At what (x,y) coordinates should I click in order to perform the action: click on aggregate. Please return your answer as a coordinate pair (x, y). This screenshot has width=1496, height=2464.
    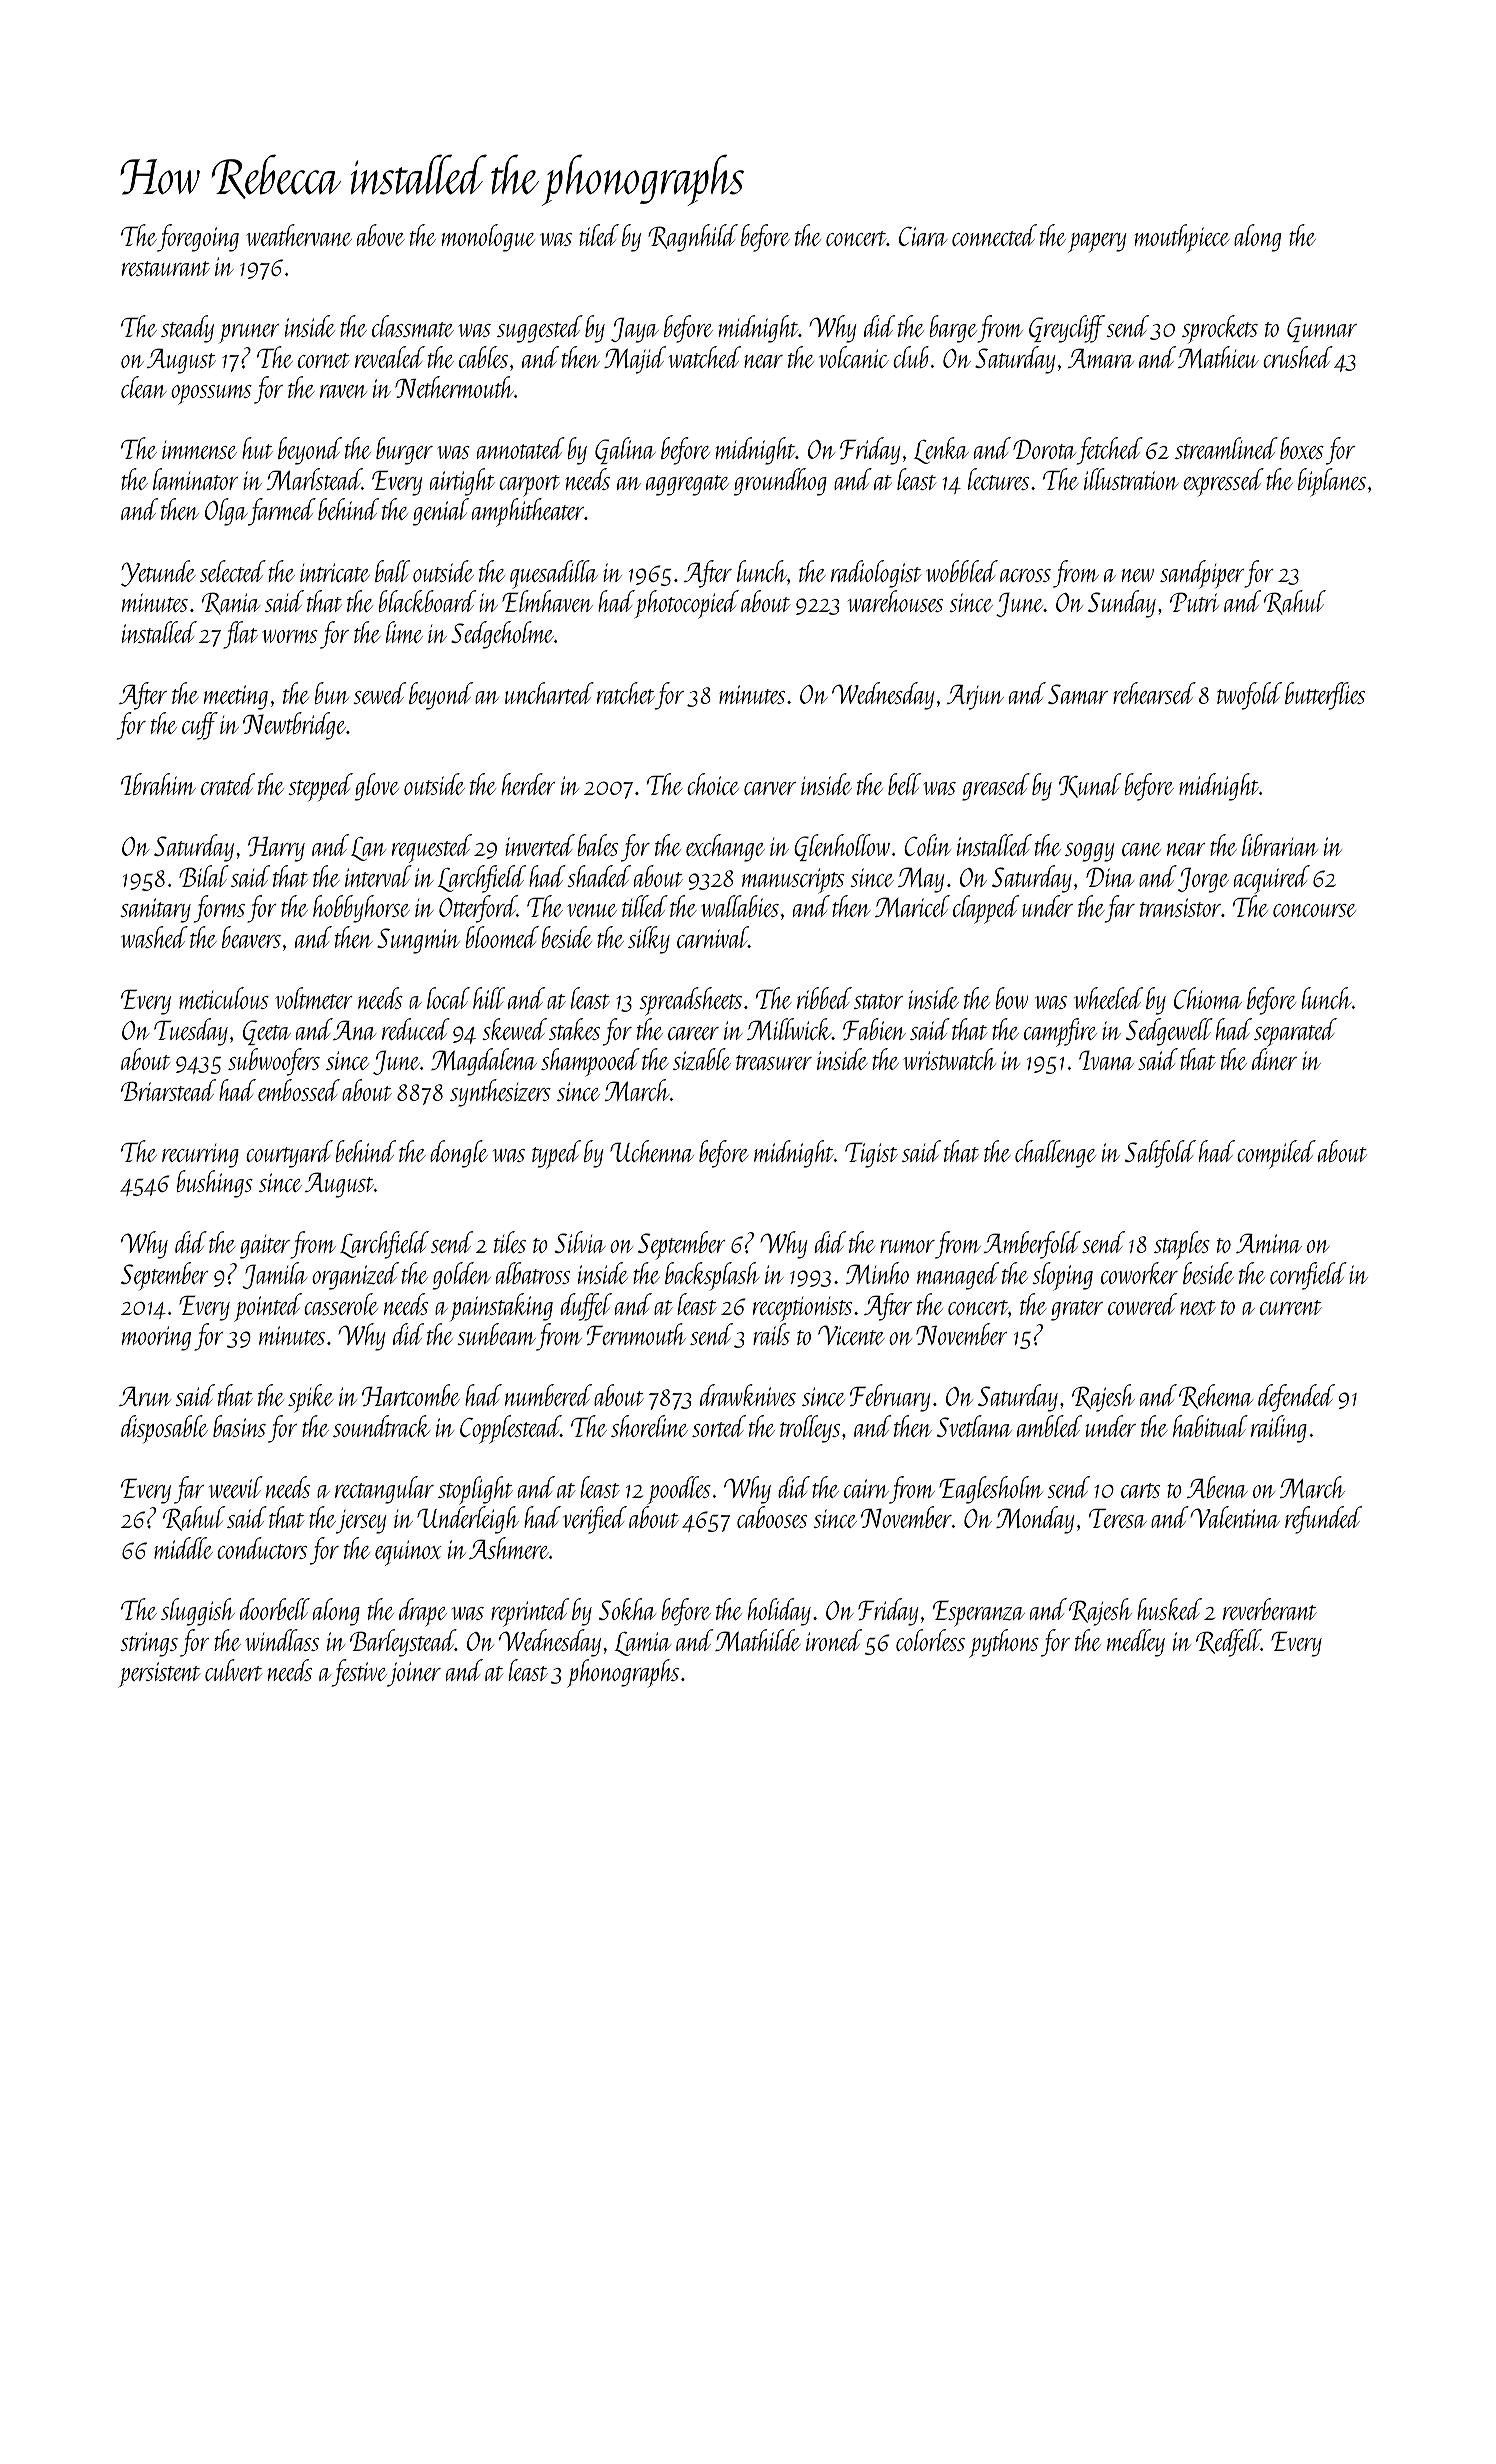
    Looking at the image, I should click on (687, 485).
